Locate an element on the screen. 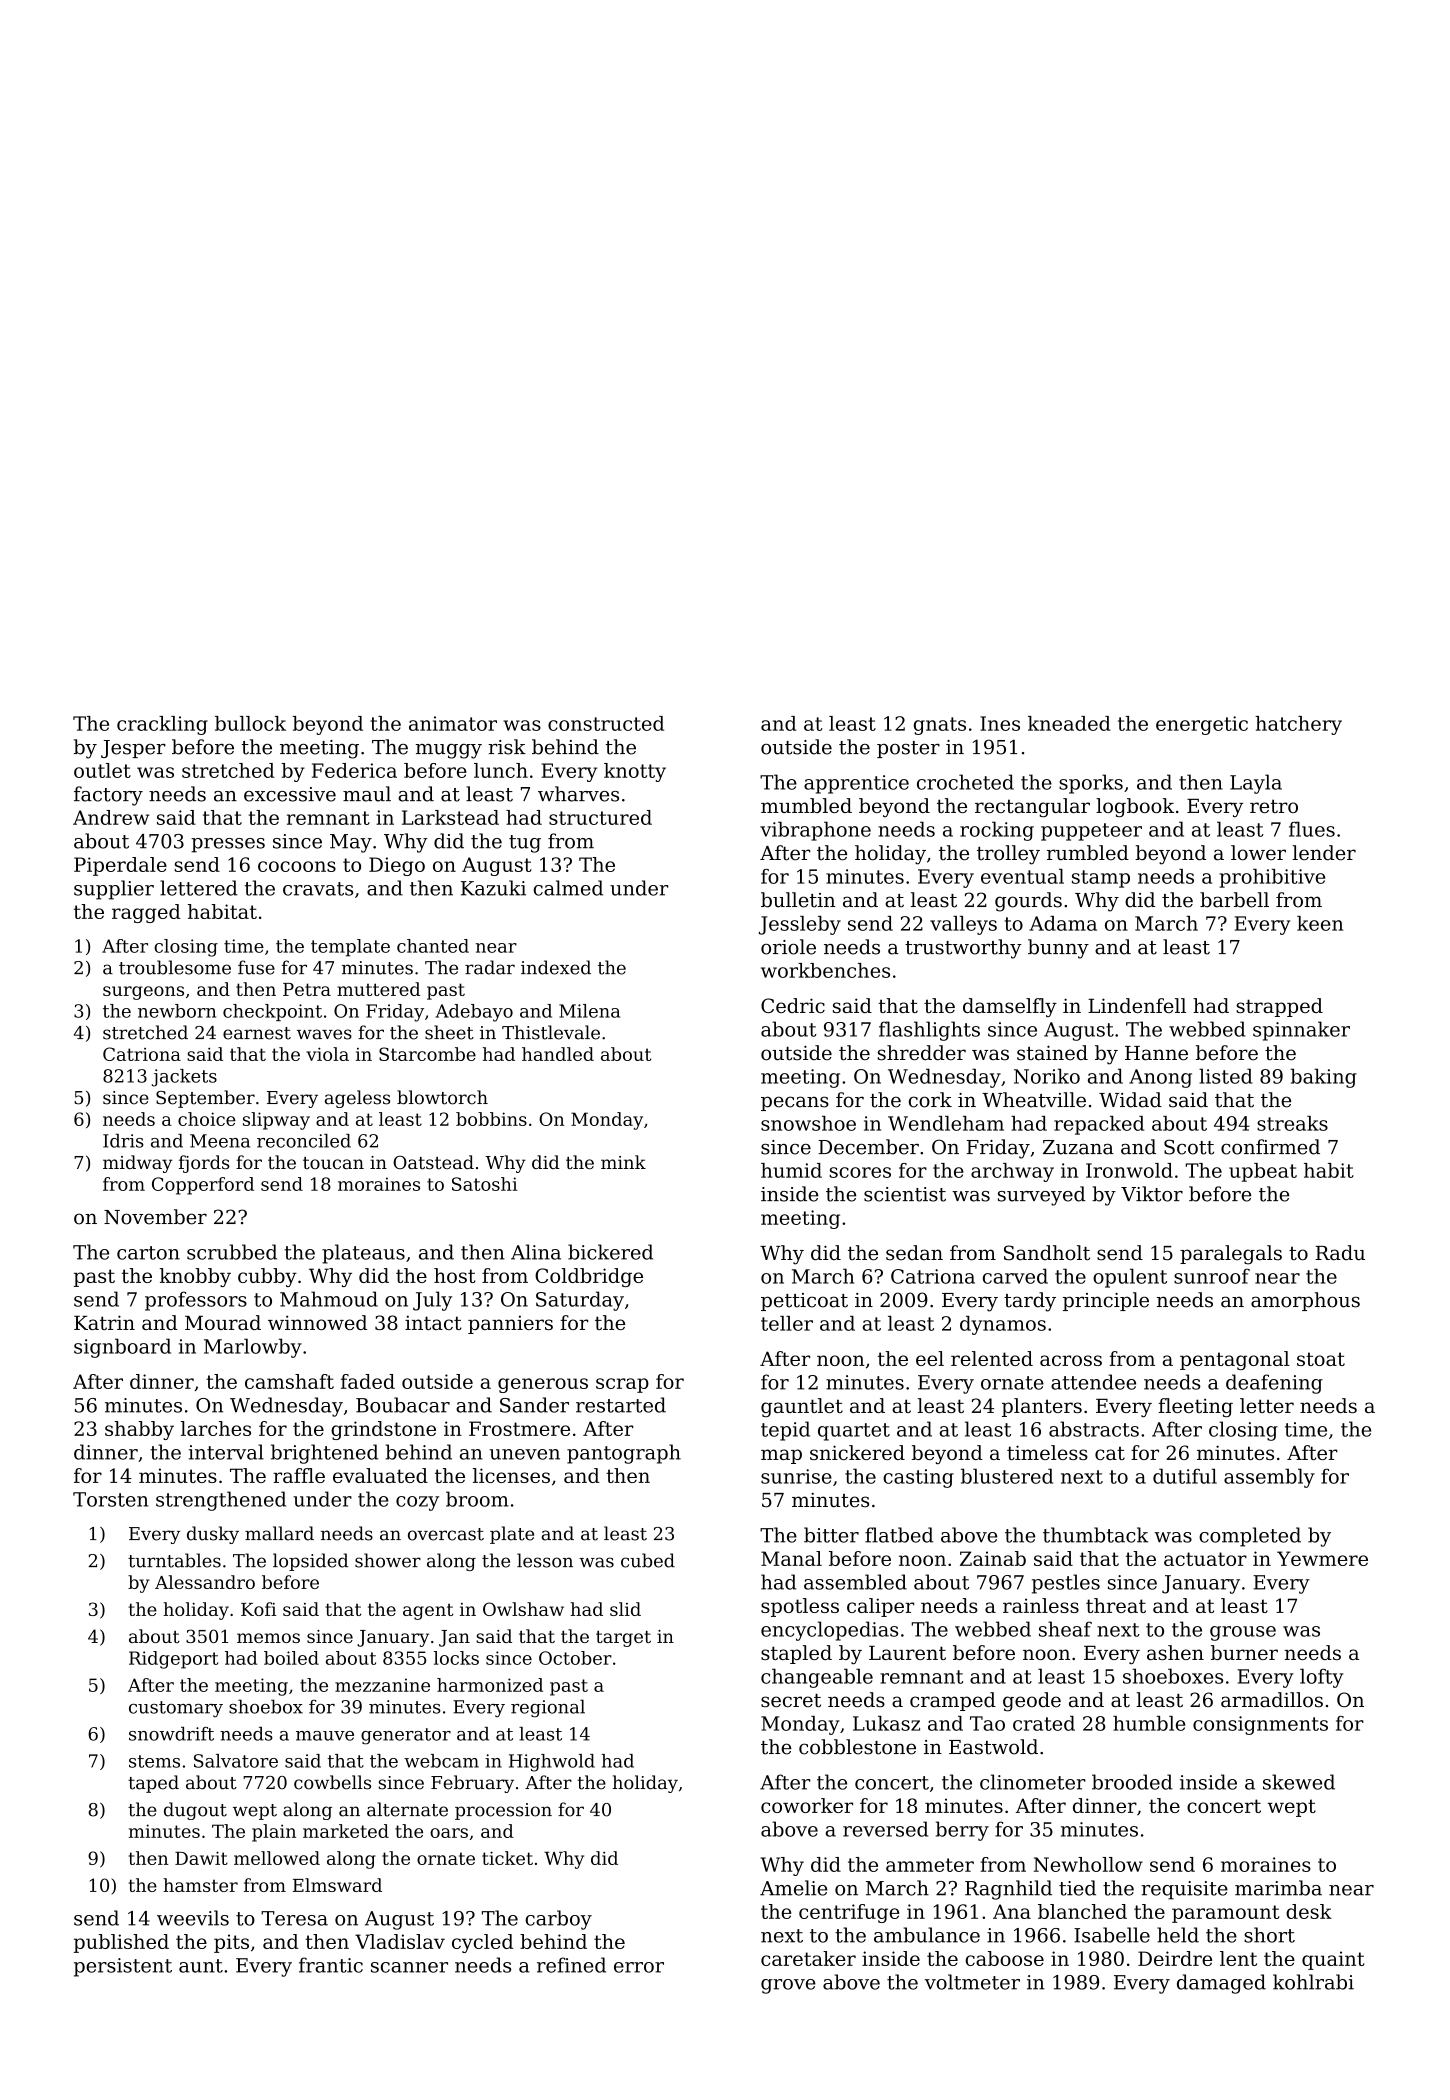  sheet is located at coordinates (449, 1032).
